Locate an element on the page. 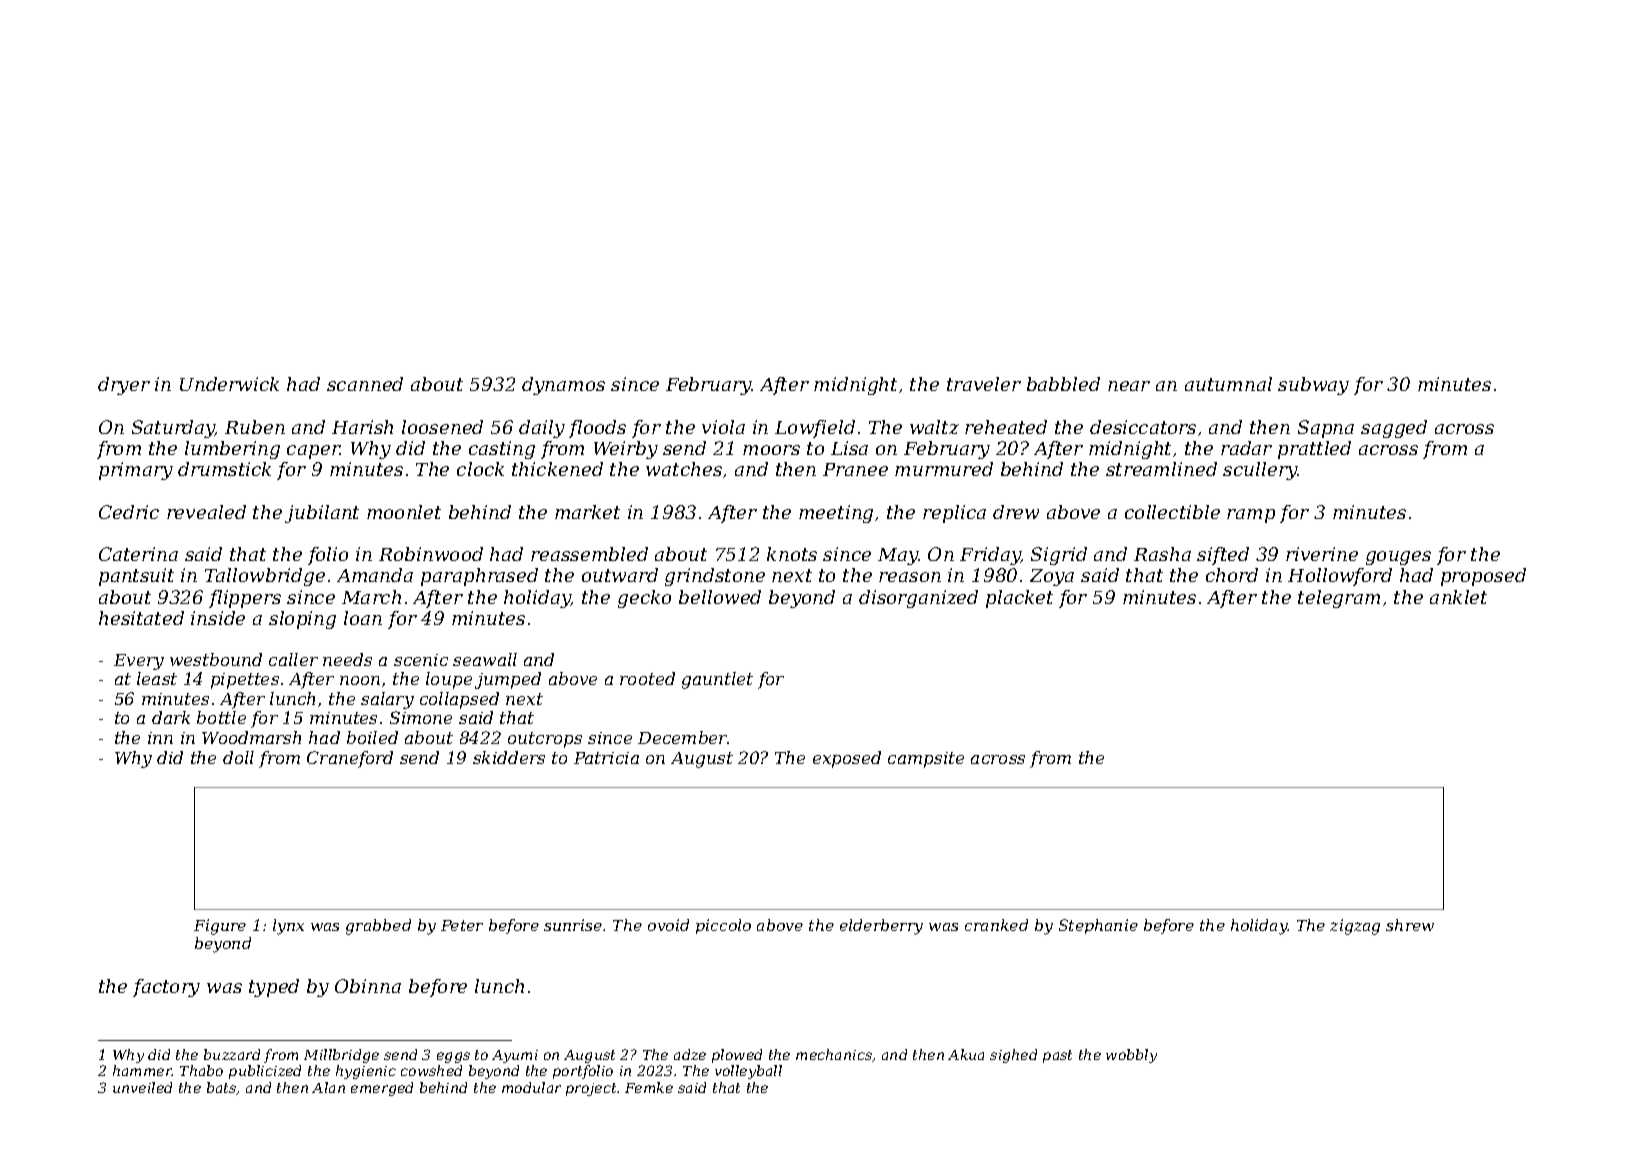  emerged is located at coordinates (382, 1089).
